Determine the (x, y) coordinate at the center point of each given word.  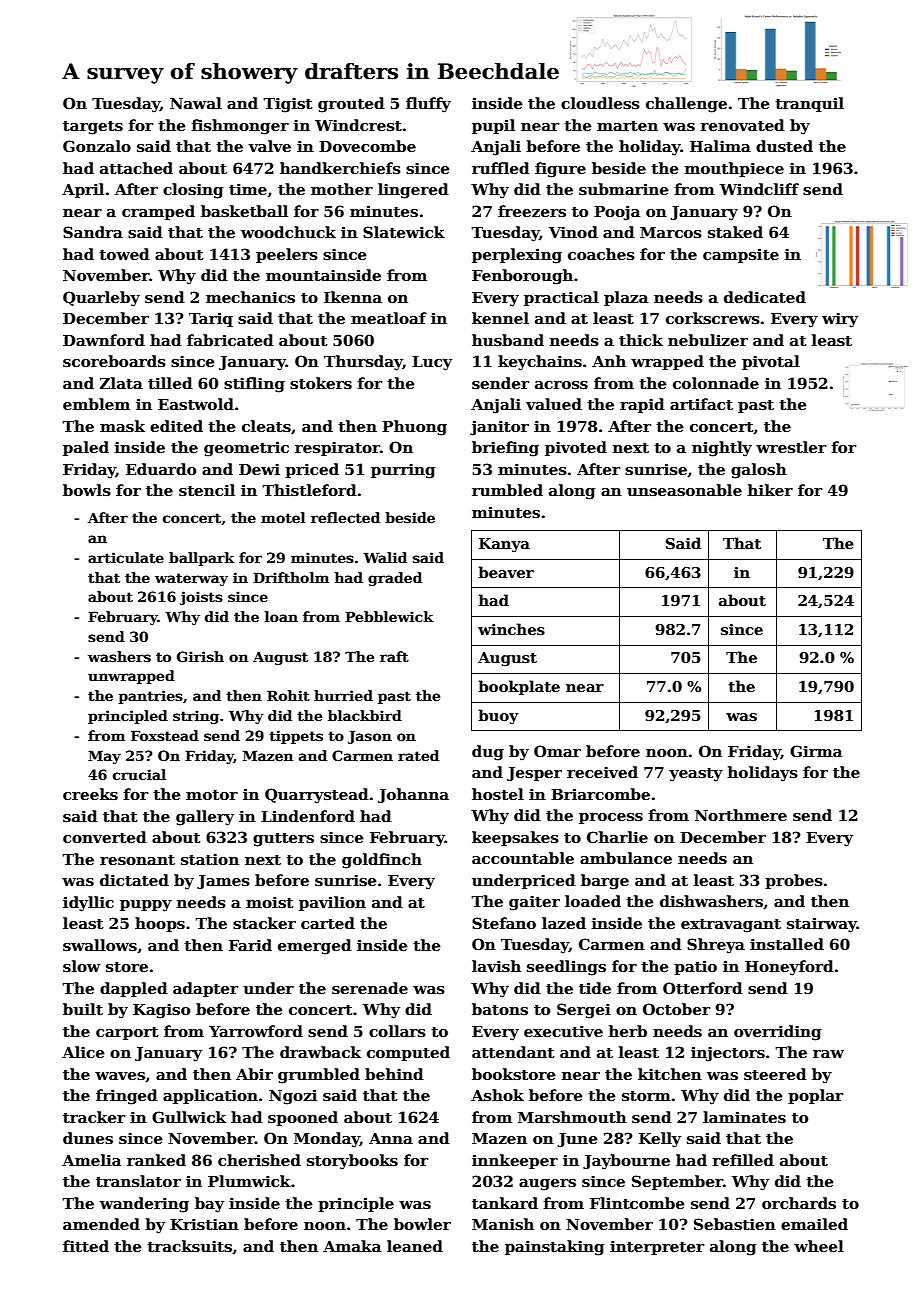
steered (775, 1074)
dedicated (765, 297)
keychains (540, 363)
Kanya (504, 545)
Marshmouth (572, 1117)
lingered (413, 191)
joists (201, 598)
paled (86, 448)
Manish (503, 1224)
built (83, 1009)
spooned (303, 1118)
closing (193, 191)
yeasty (696, 775)
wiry (840, 320)
